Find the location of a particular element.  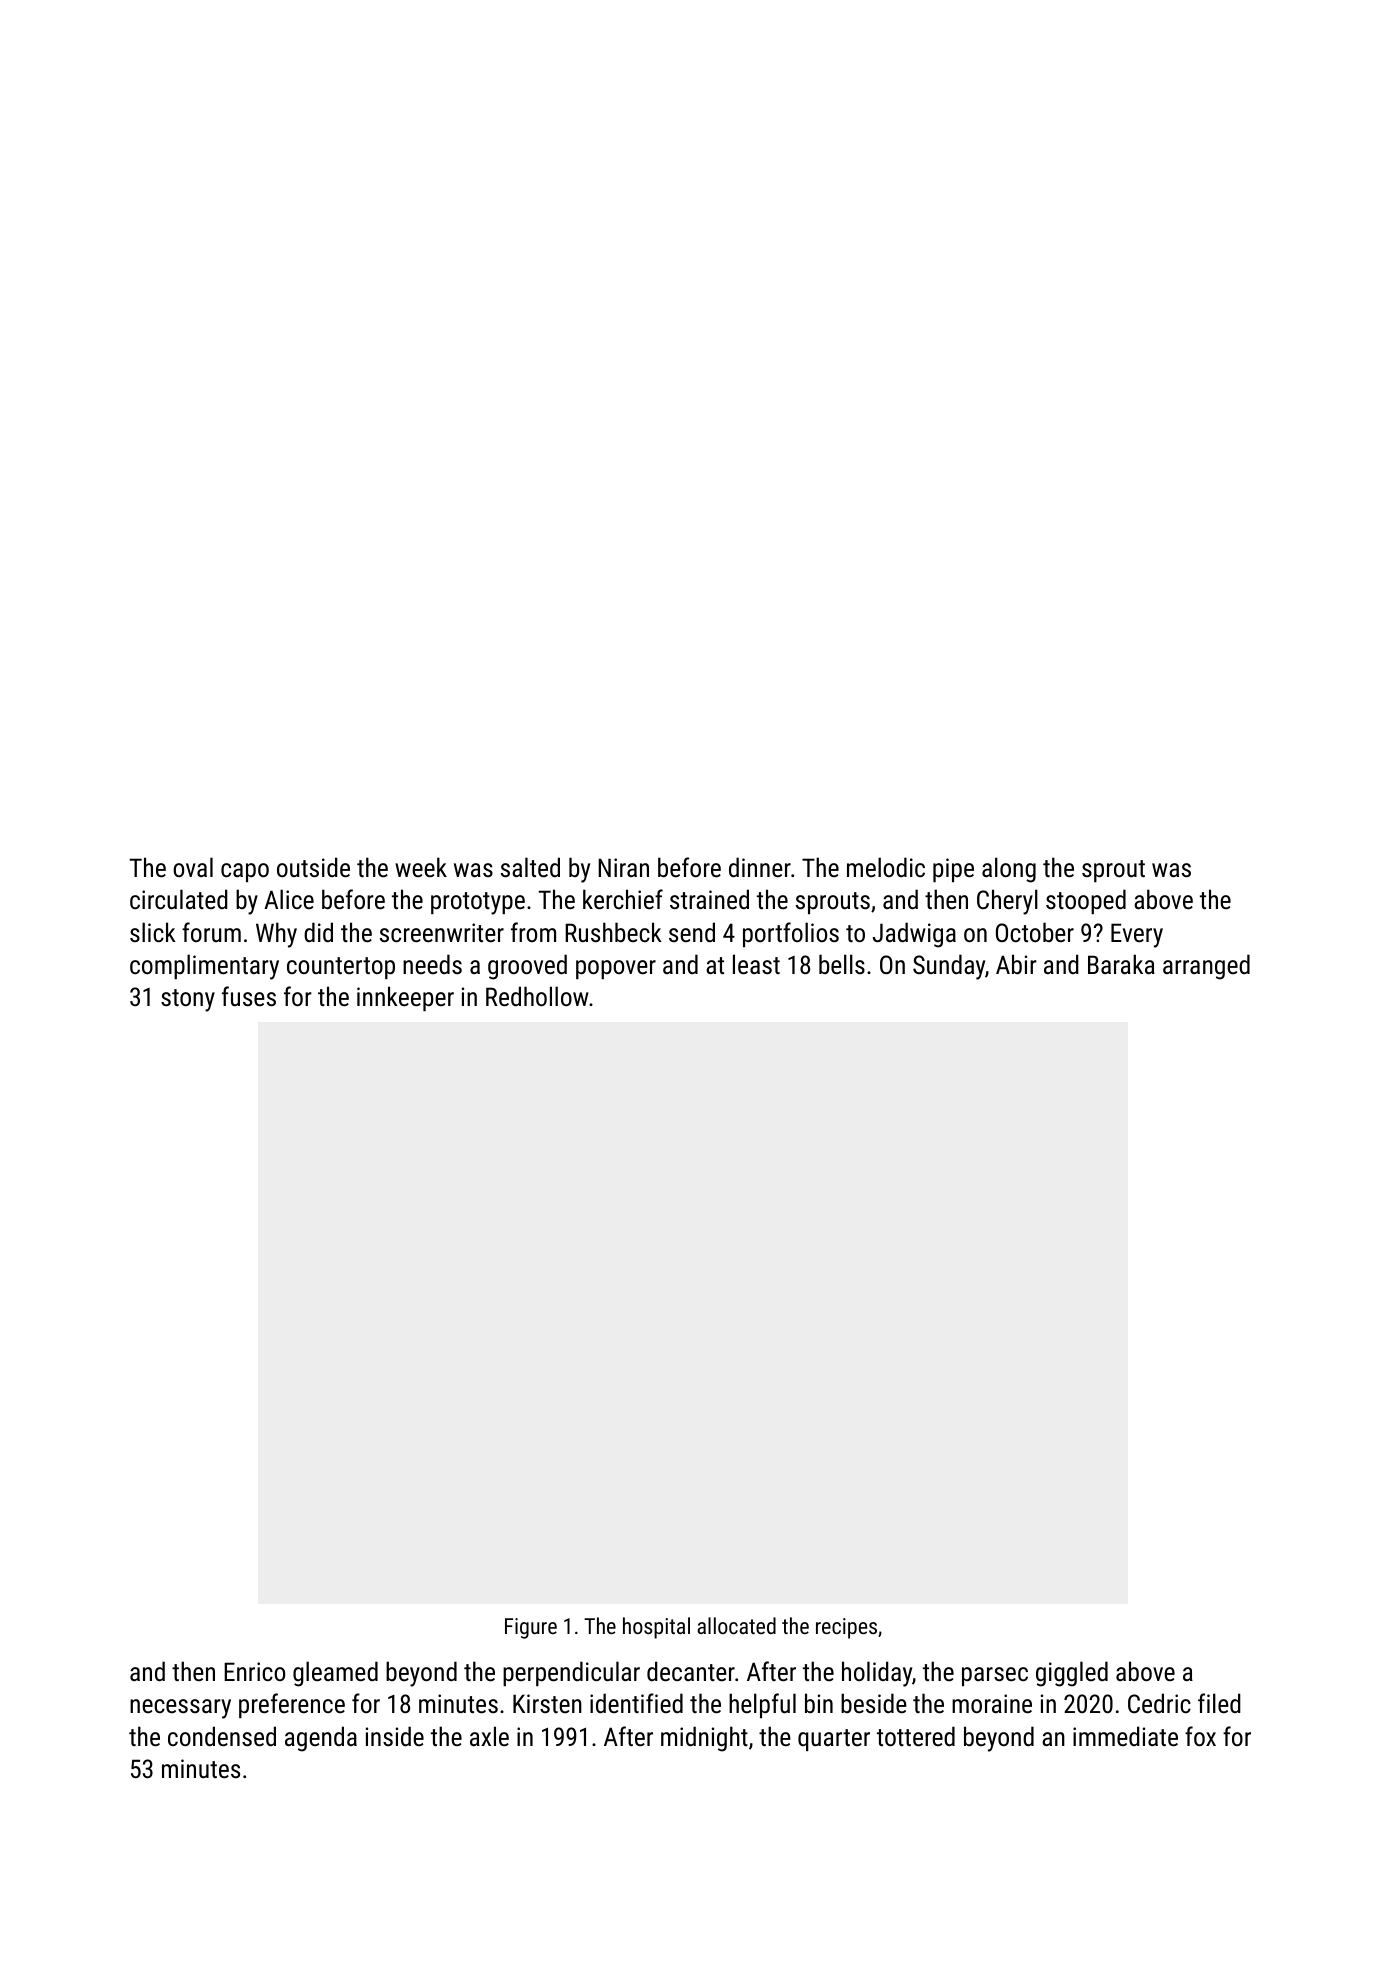

bells is located at coordinates (842, 964).
